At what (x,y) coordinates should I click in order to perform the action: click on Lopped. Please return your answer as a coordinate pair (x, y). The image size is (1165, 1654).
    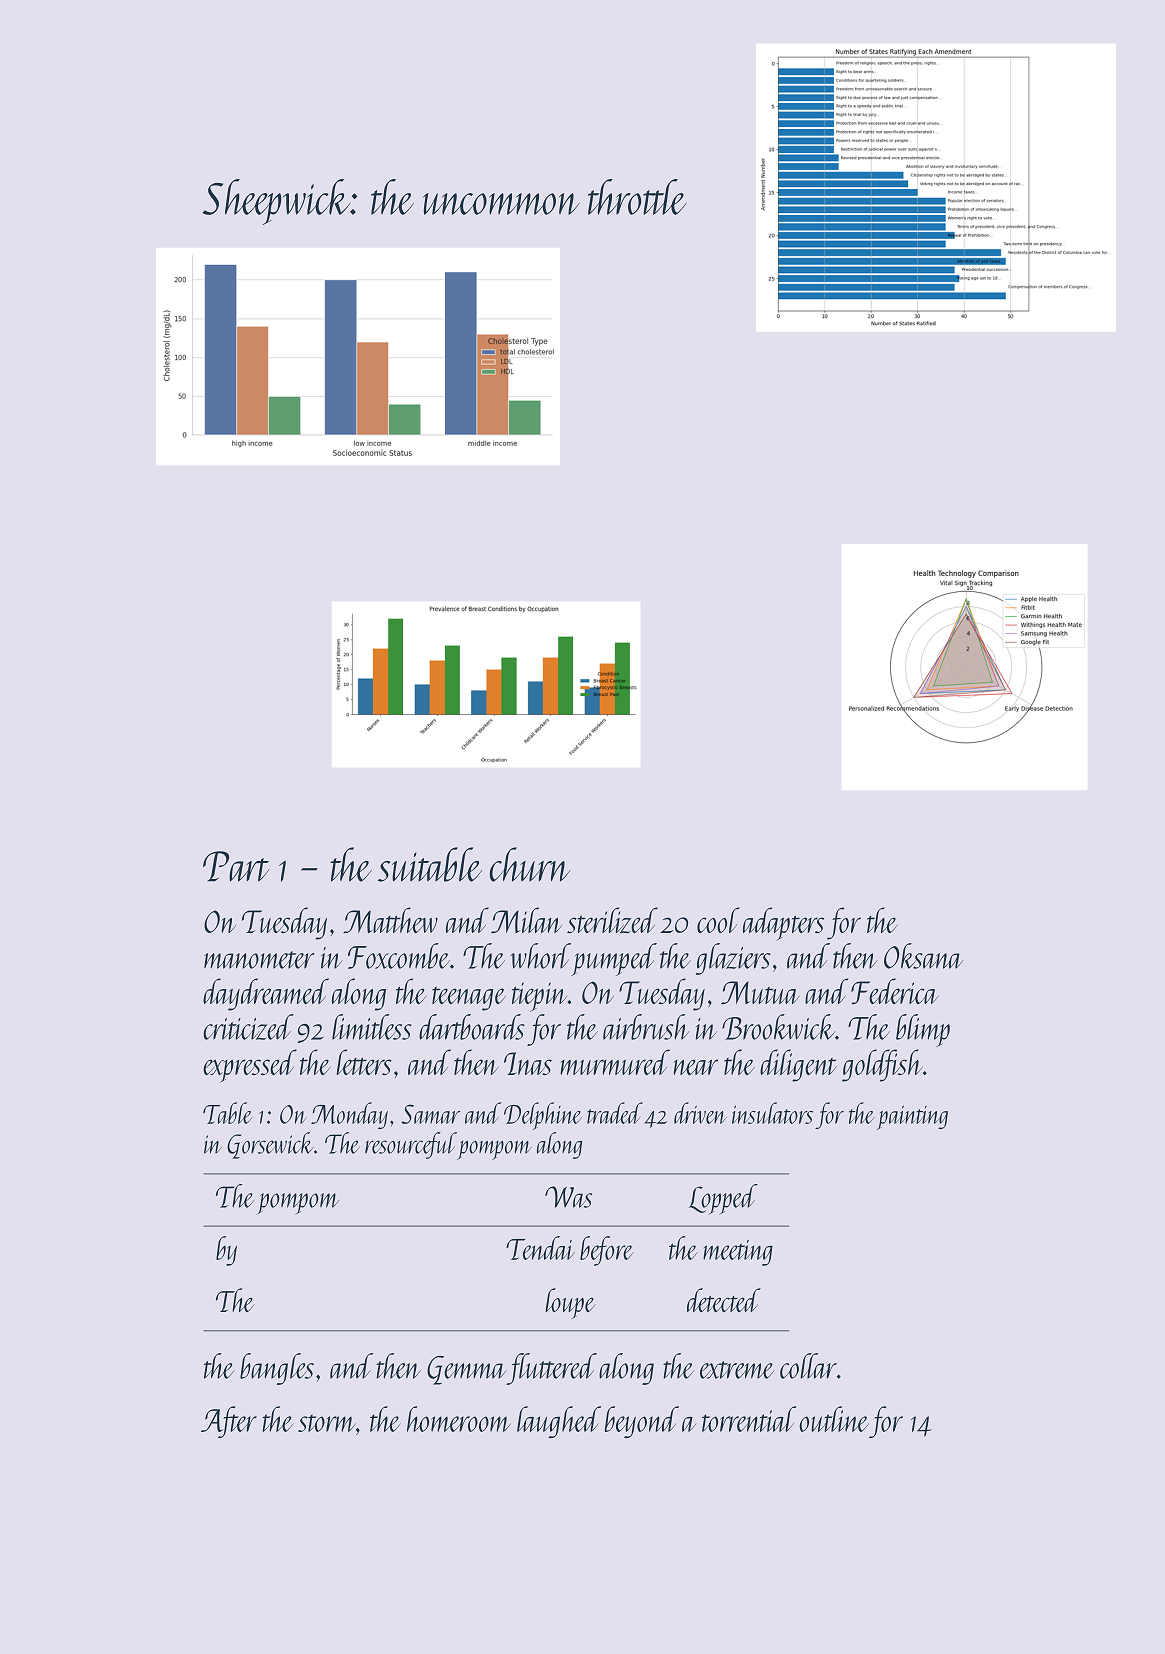
    Looking at the image, I should click on (723, 1199).
